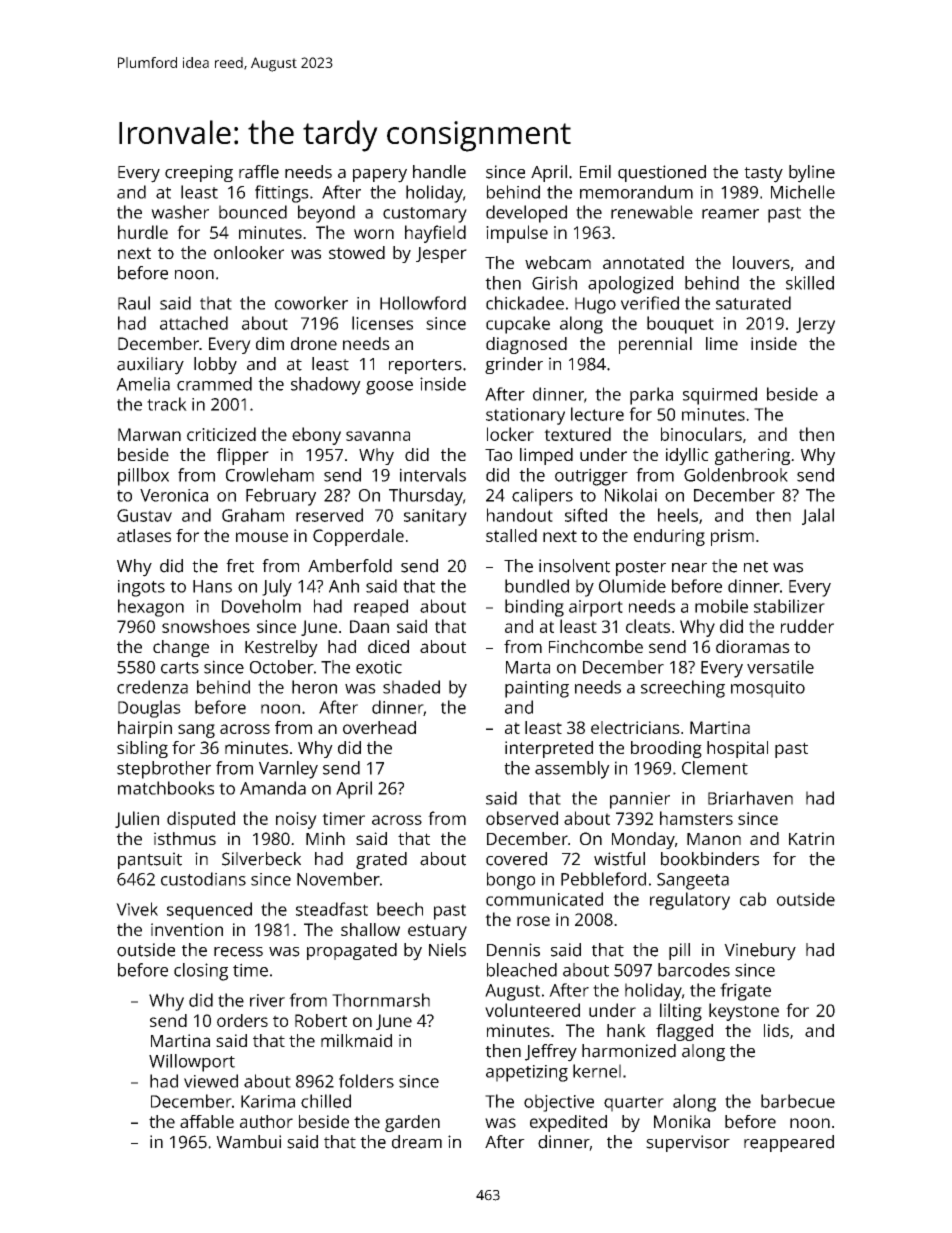  Describe the element at coordinates (144, 535) in the document. I see `atlases` at that location.
